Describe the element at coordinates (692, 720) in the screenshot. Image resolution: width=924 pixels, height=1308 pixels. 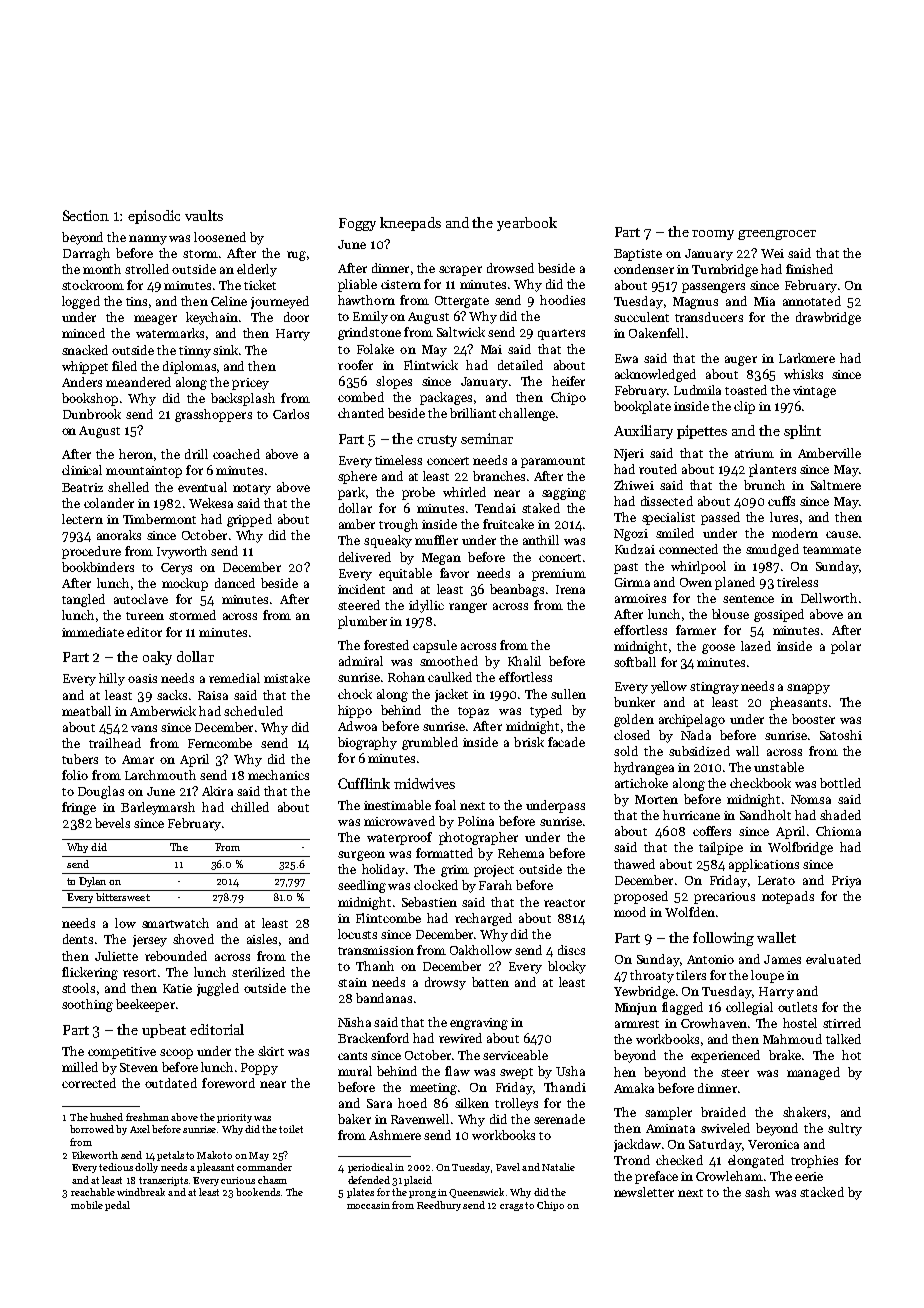
I see `archipelago` at that location.
